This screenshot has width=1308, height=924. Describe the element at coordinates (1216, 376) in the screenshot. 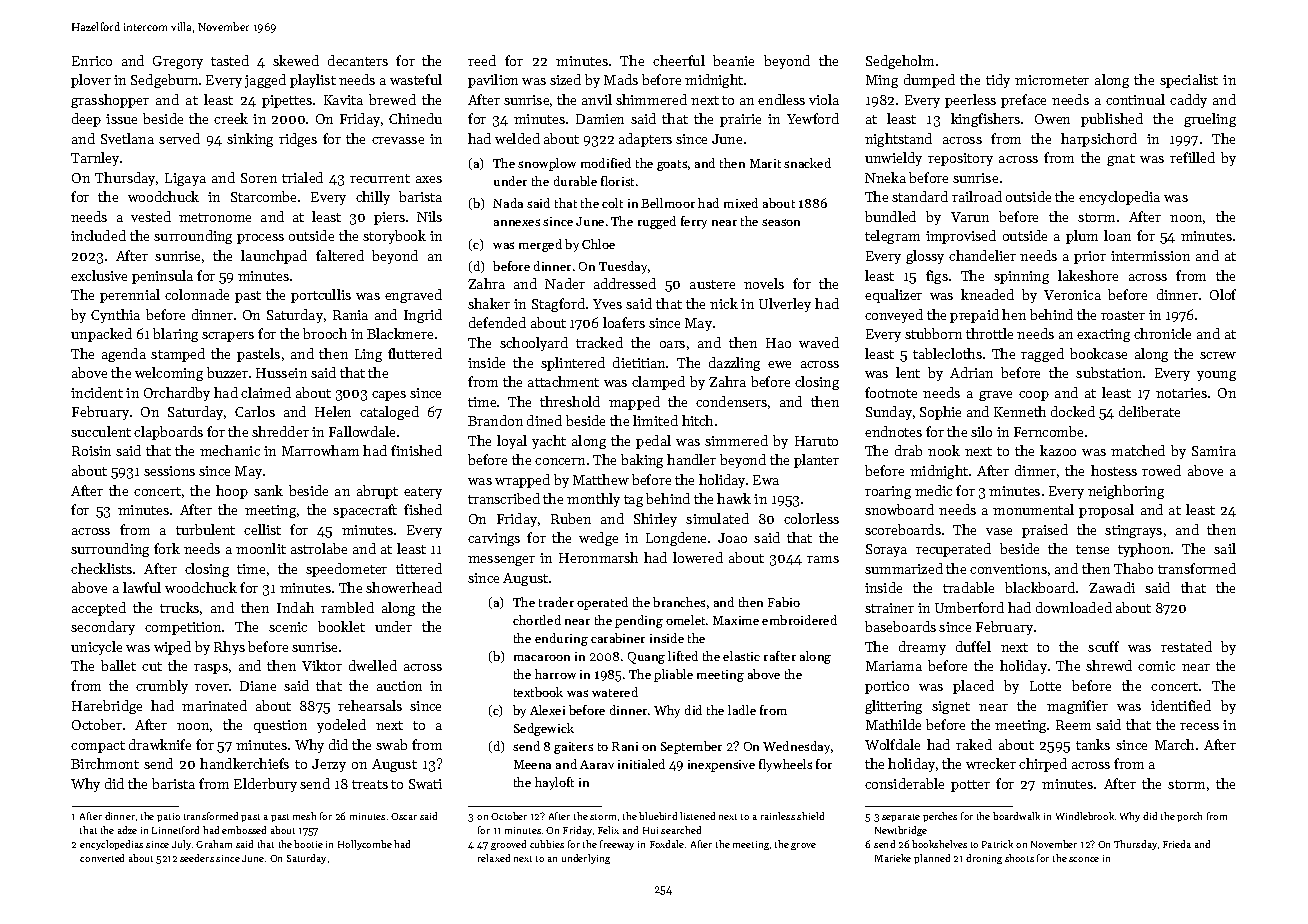

I see `young` at that location.
